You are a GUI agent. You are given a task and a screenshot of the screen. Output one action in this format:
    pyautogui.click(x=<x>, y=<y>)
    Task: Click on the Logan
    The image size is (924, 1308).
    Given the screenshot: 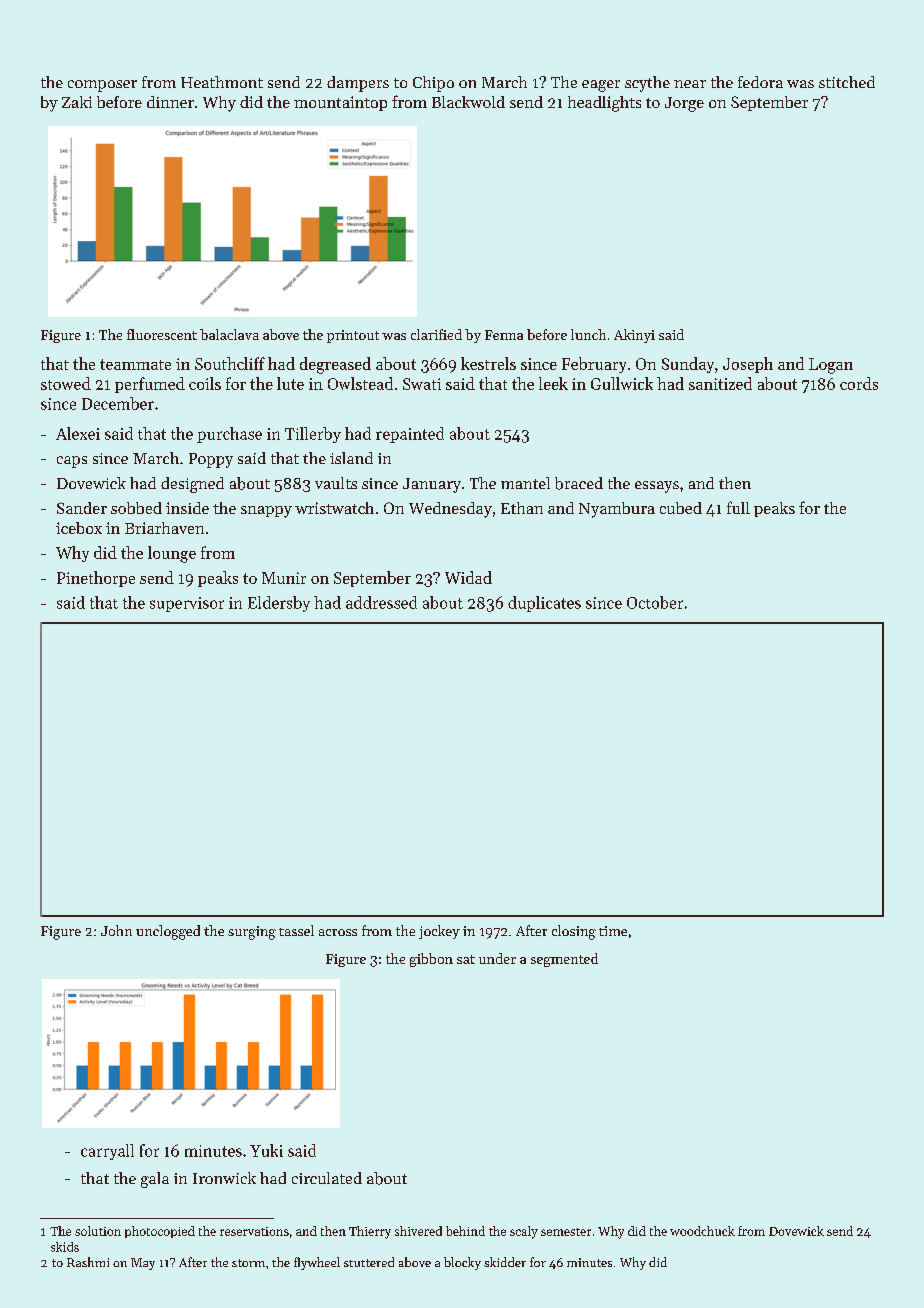 What is the action you would take?
    pyautogui.click(x=831, y=366)
